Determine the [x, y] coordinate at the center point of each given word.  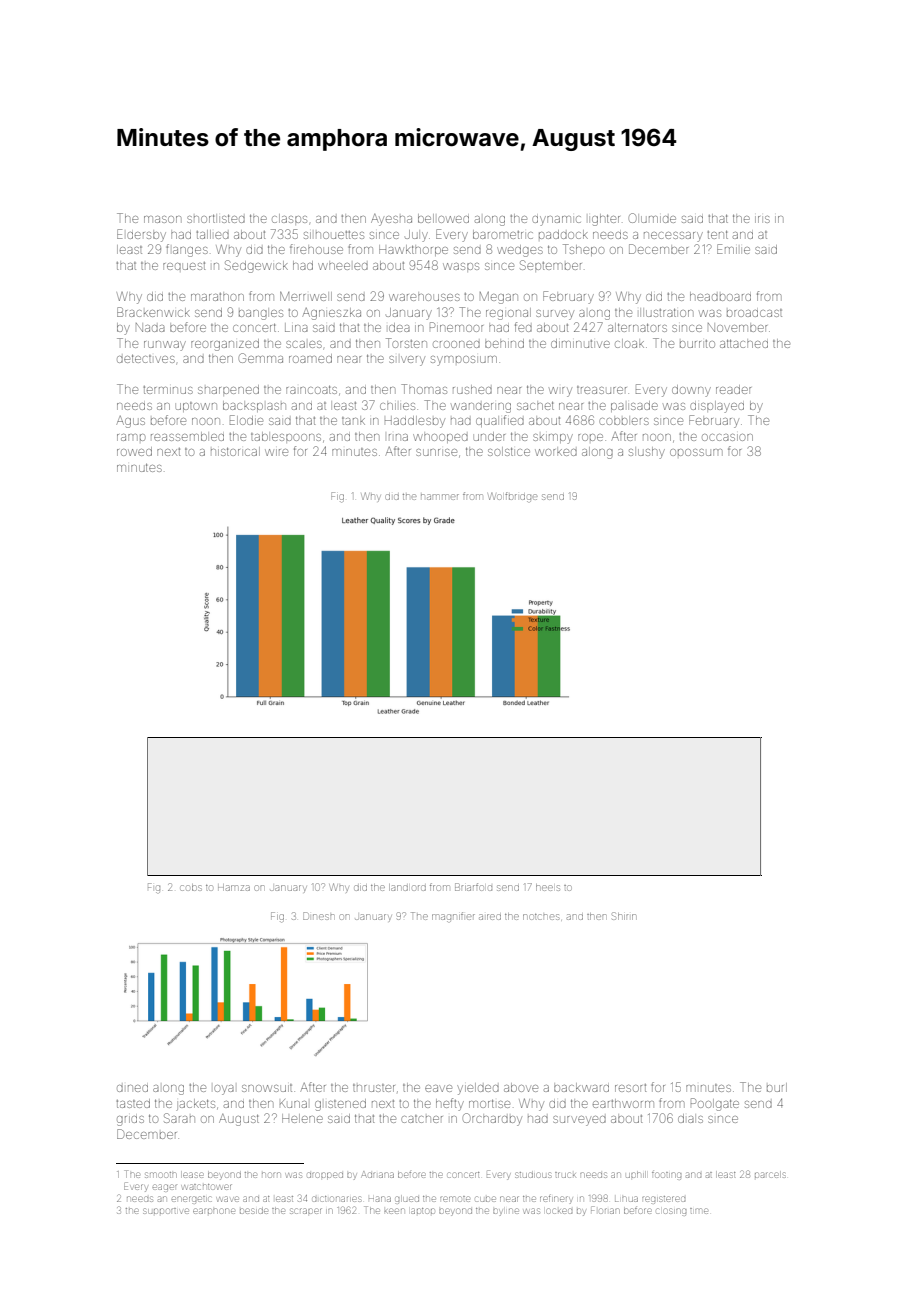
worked [556, 452]
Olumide [652, 218]
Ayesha [391, 220]
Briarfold [473, 887]
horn [271, 1175]
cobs [191, 887]
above [521, 1087]
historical [235, 451]
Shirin [624, 916]
